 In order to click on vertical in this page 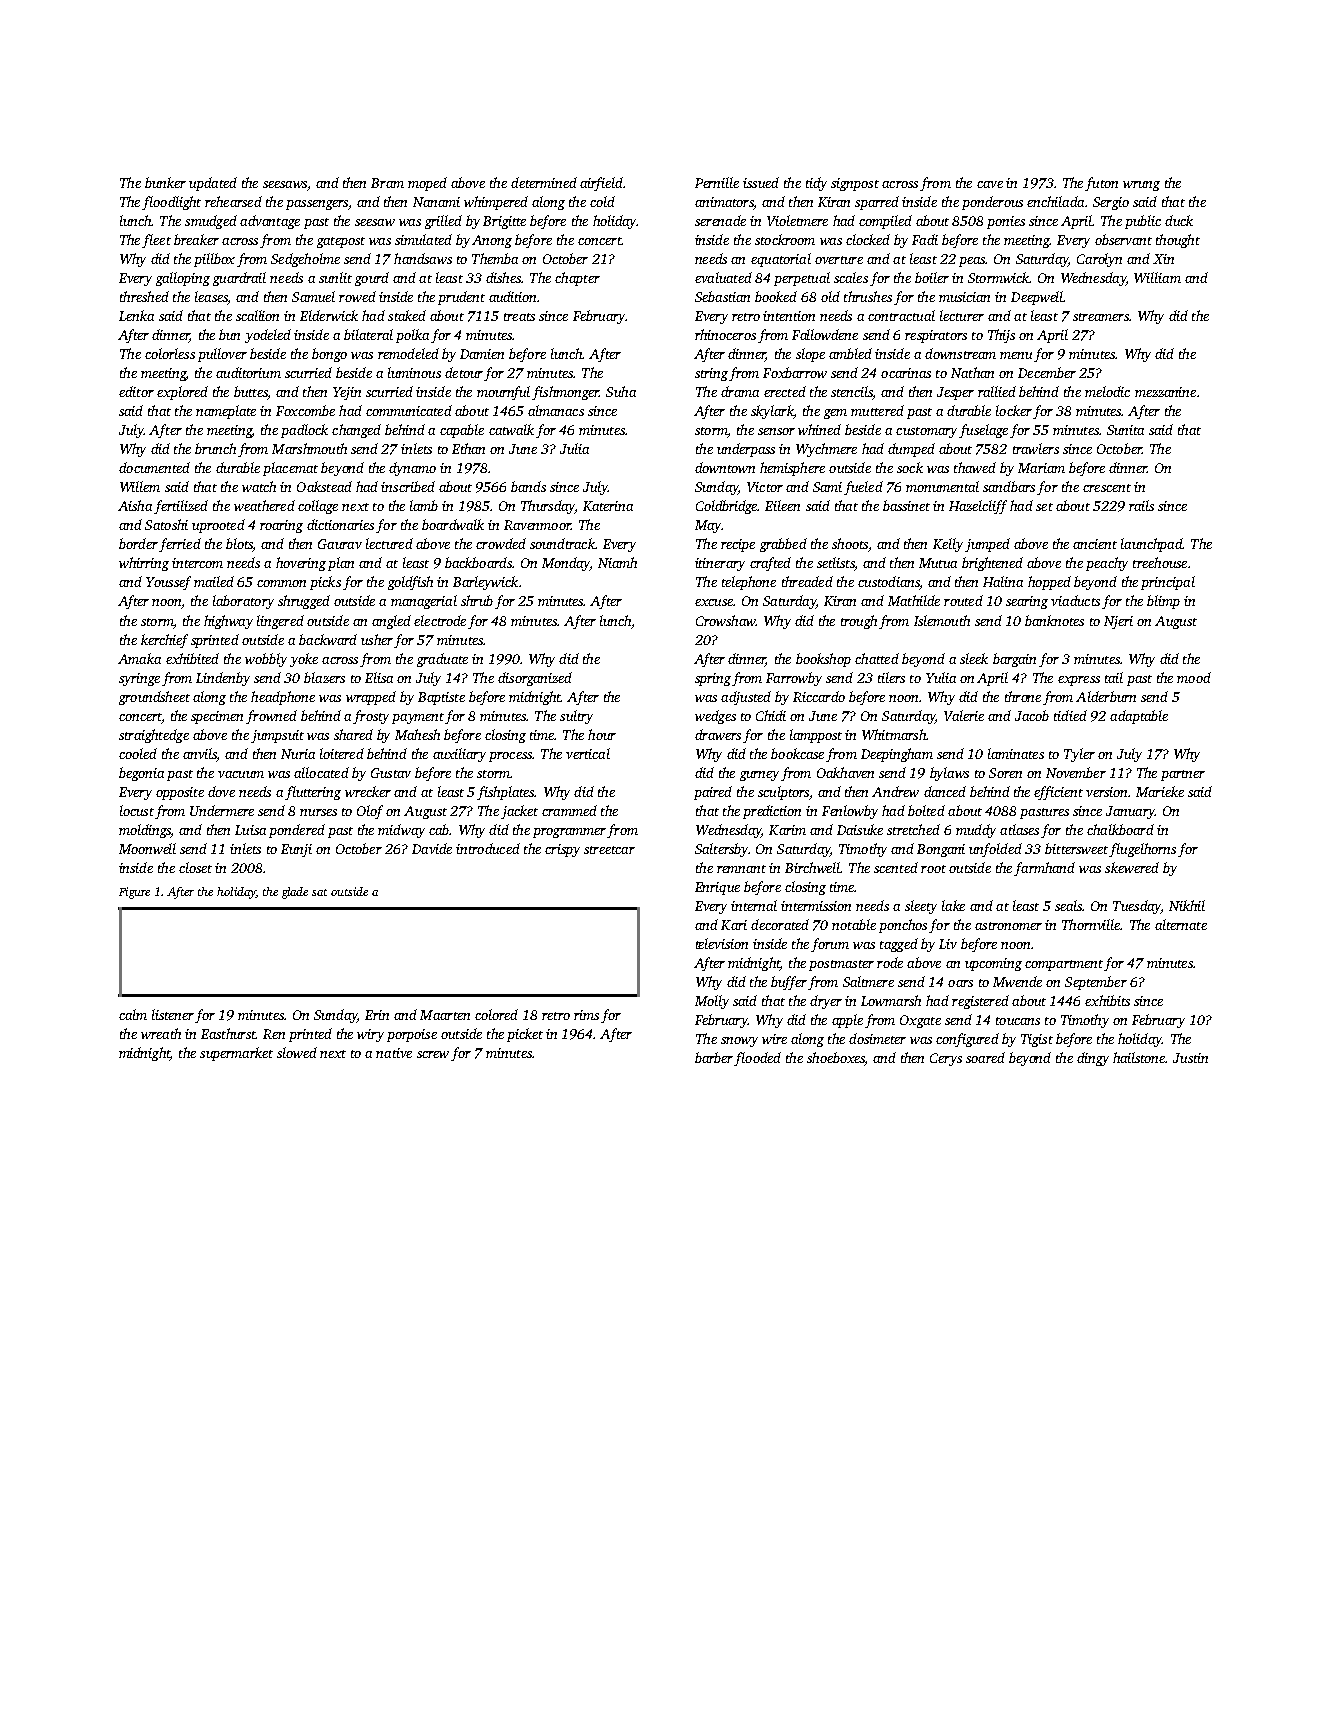, I will do `click(588, 753)`.
